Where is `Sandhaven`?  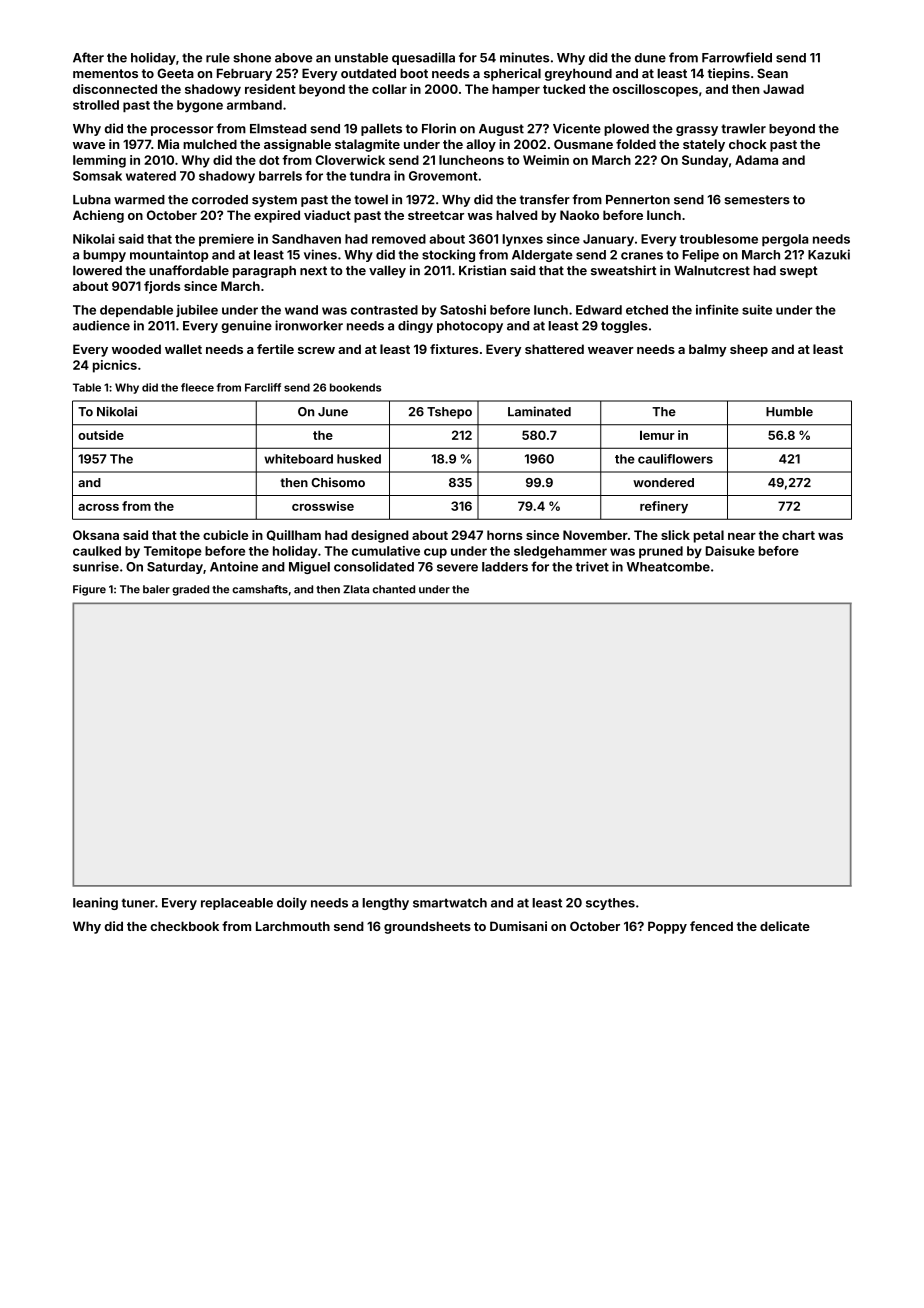
Sandhaven is located at coordinates (306, 239).
